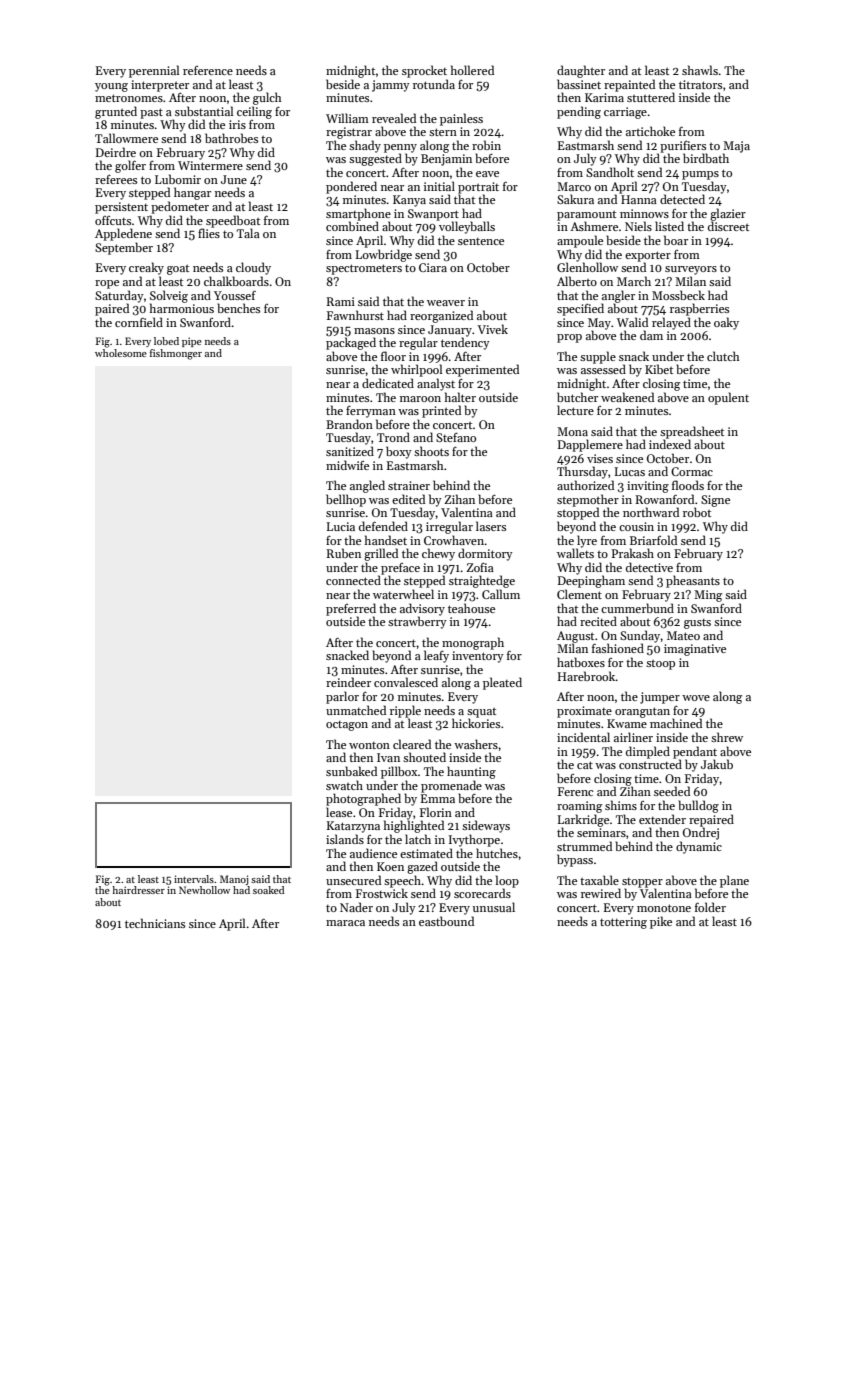  I want to click on sentence, so click(481, 241).
